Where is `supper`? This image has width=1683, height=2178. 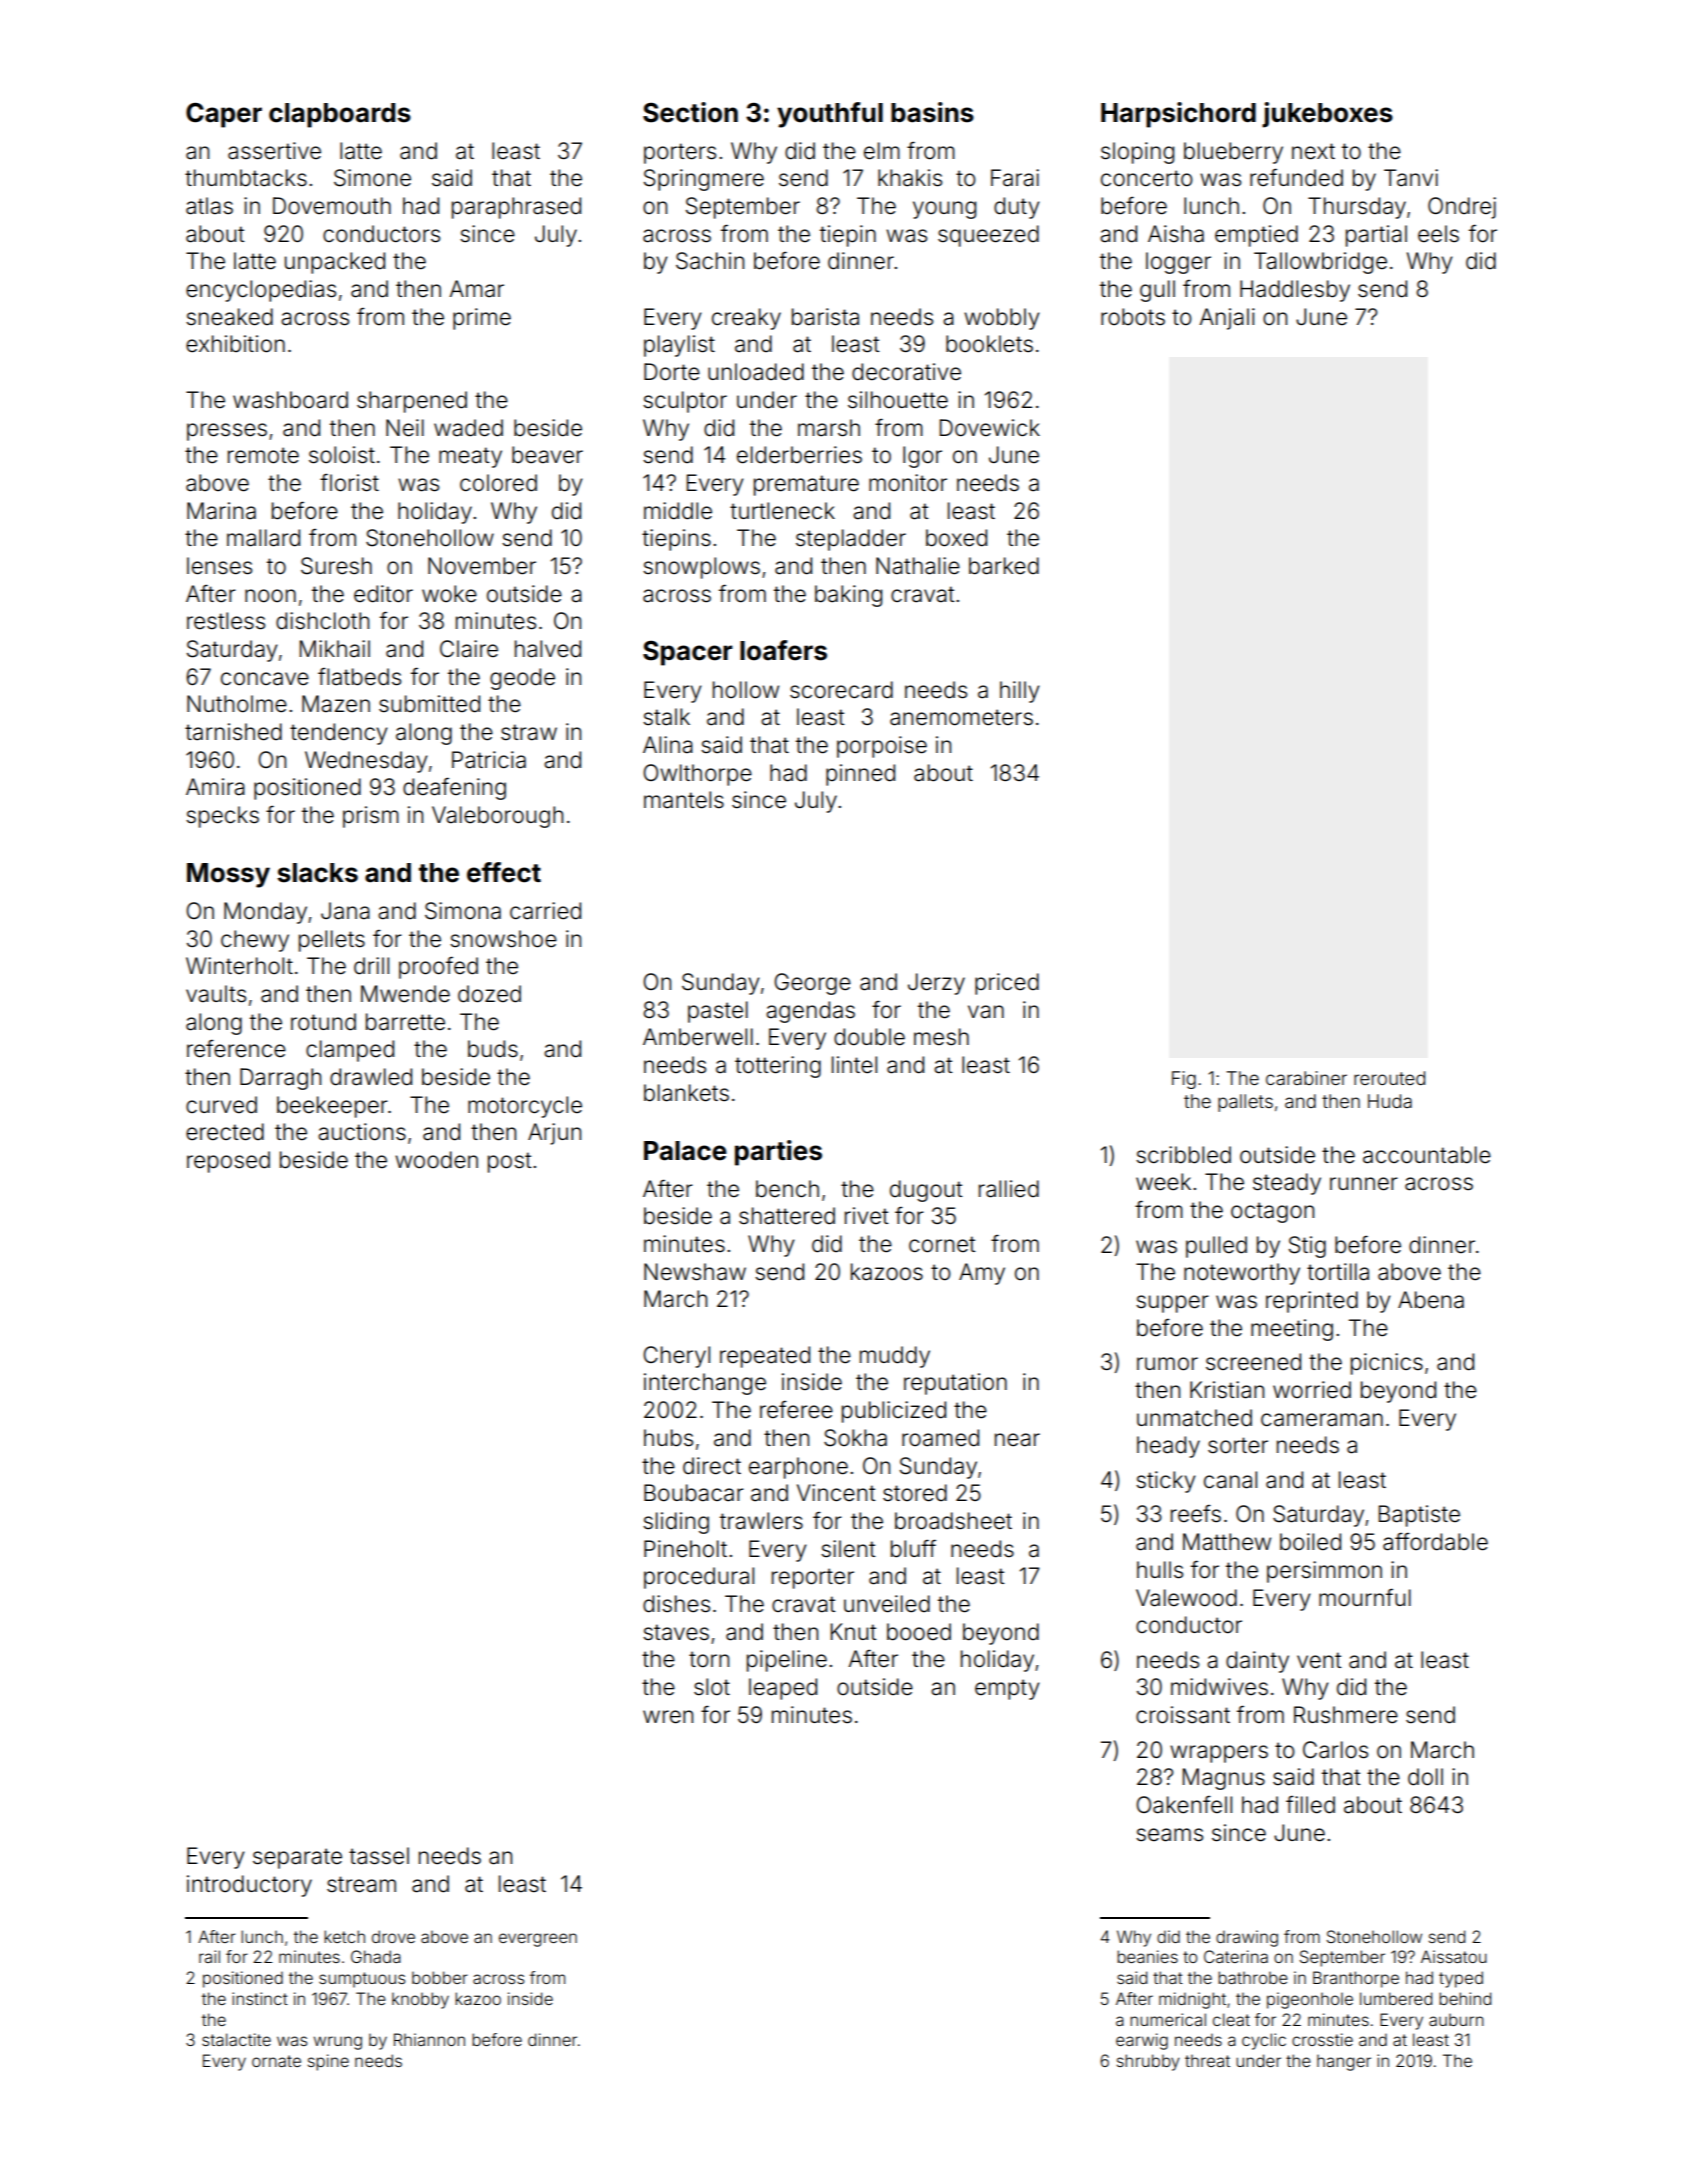 supper is located at coordinates (1172, 1304).
